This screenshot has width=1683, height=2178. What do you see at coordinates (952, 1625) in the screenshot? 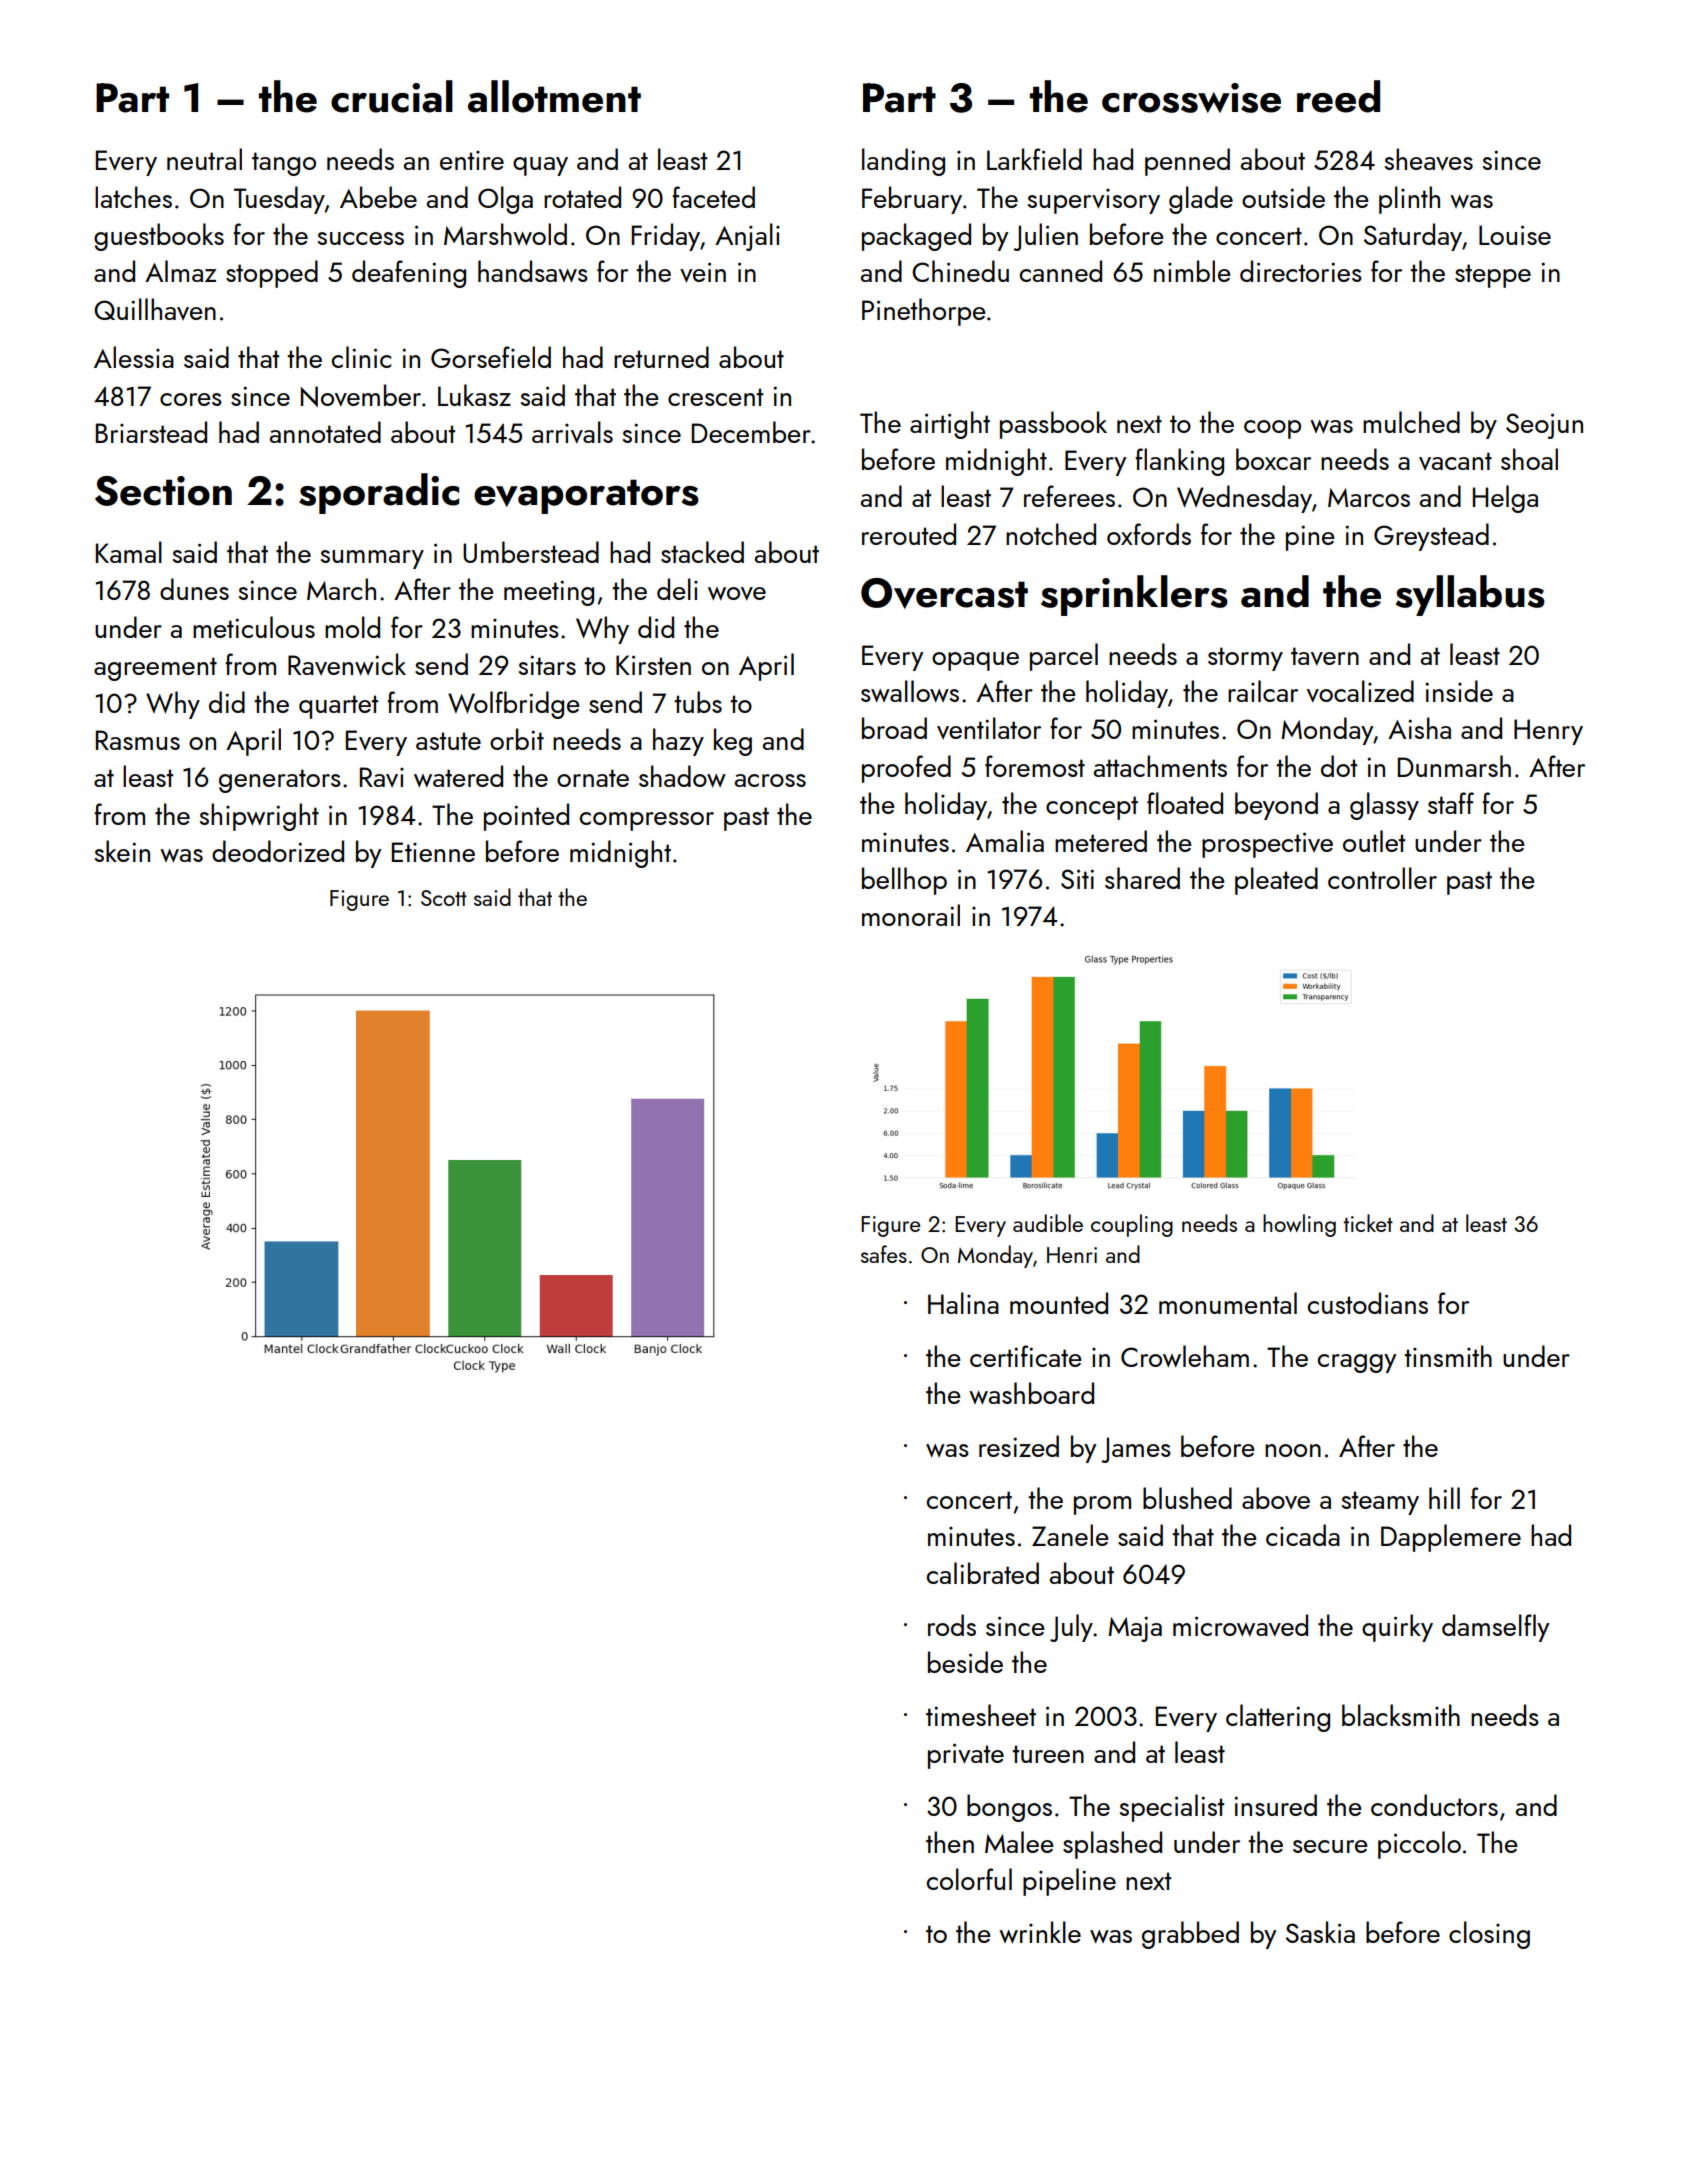
I see `rods` at bounding box center [952, 1625].
